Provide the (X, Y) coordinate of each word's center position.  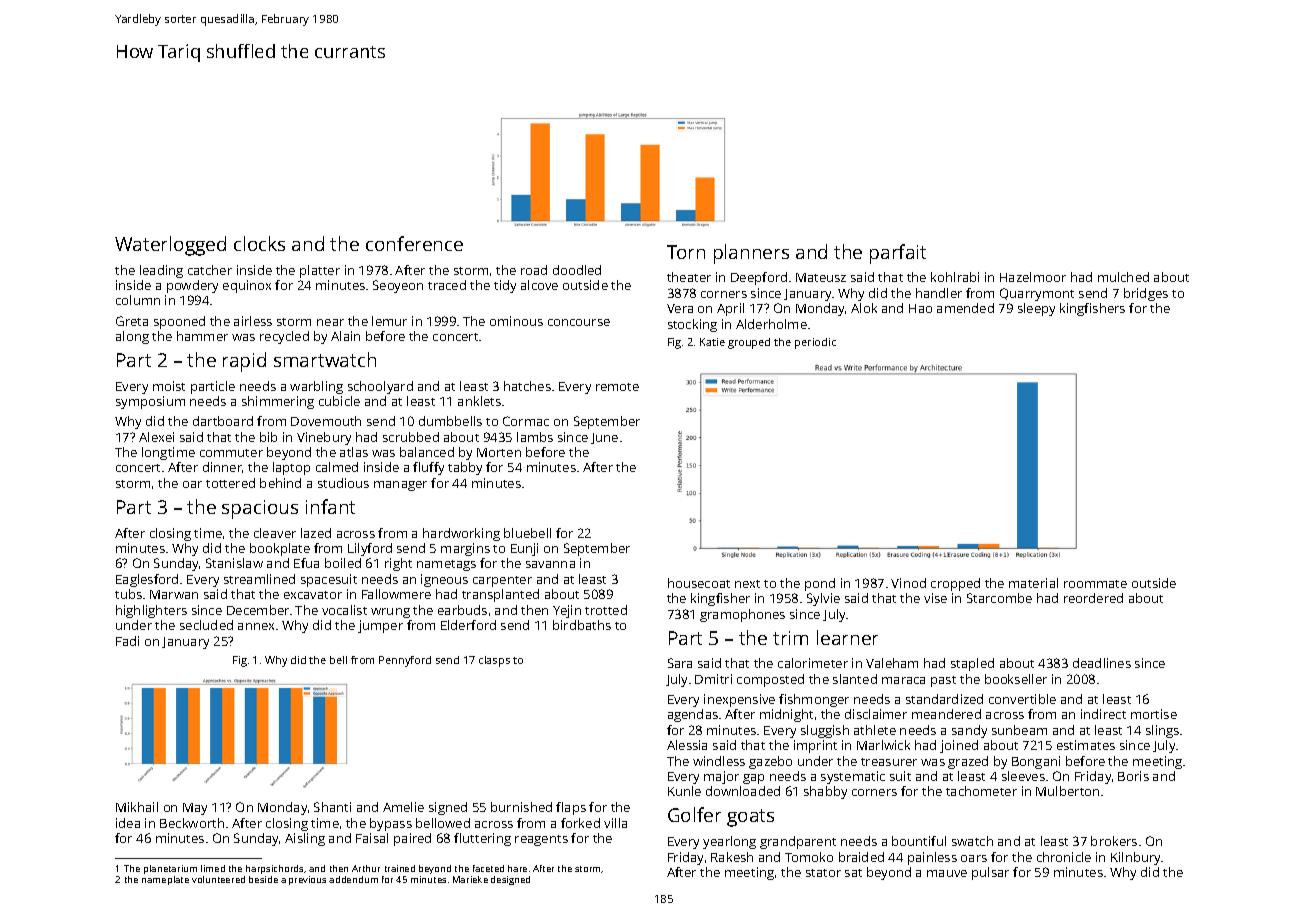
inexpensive (739, 700)
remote (617, 387)
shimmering (278, 402)
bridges (1146, 294)
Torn (686, 252)
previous (307, 880)
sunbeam (1019, 730)
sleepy (1036, 309)
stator (823, 873)
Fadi (127, 641)
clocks (259, 243)
